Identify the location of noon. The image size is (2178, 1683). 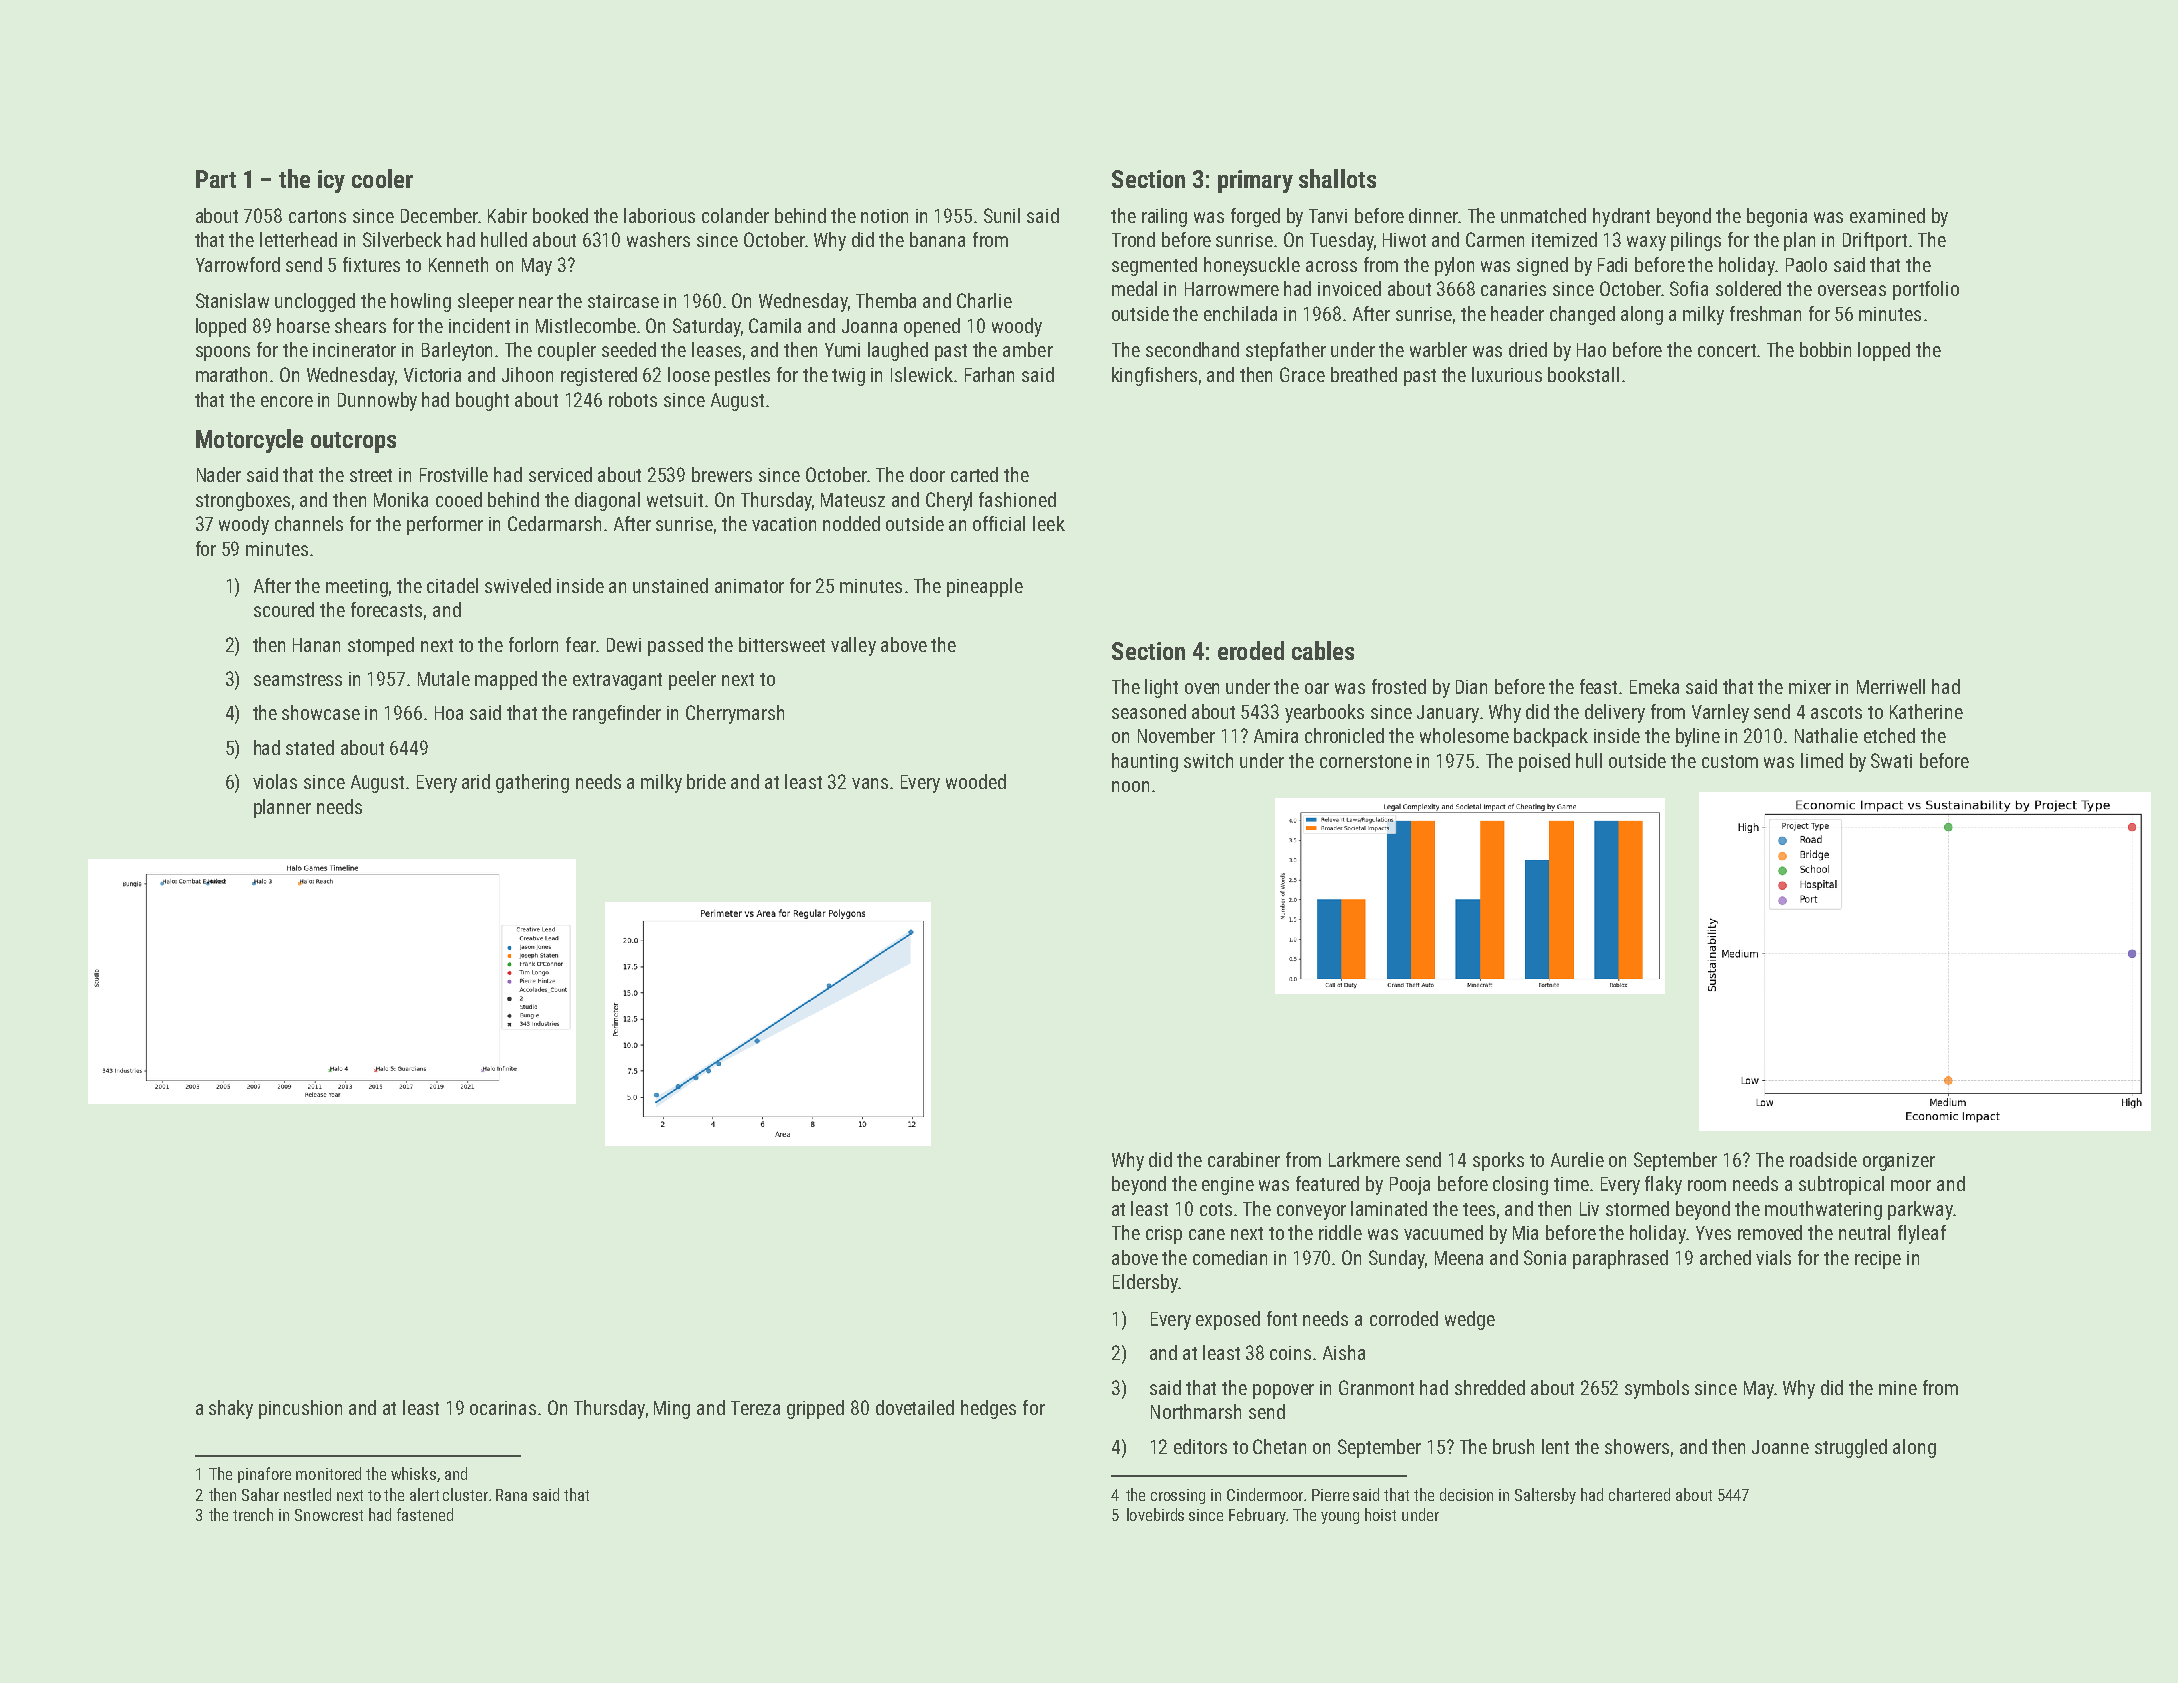
(1130, 786).
